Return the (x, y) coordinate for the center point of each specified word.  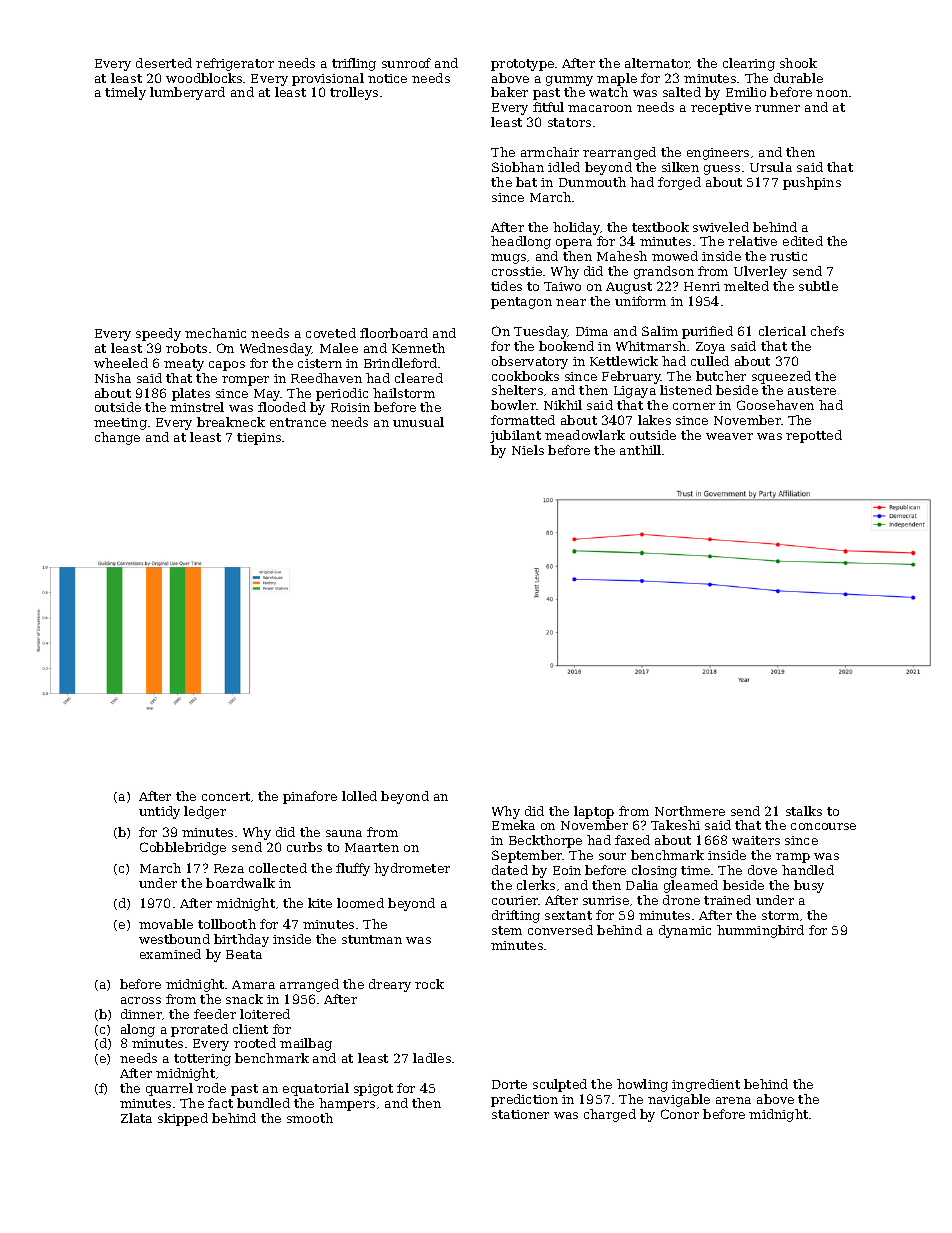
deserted (164, 63)
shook (798, 63)
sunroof (406, 63)
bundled (263, 1103)
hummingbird (760, 931)
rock (429, 984)
